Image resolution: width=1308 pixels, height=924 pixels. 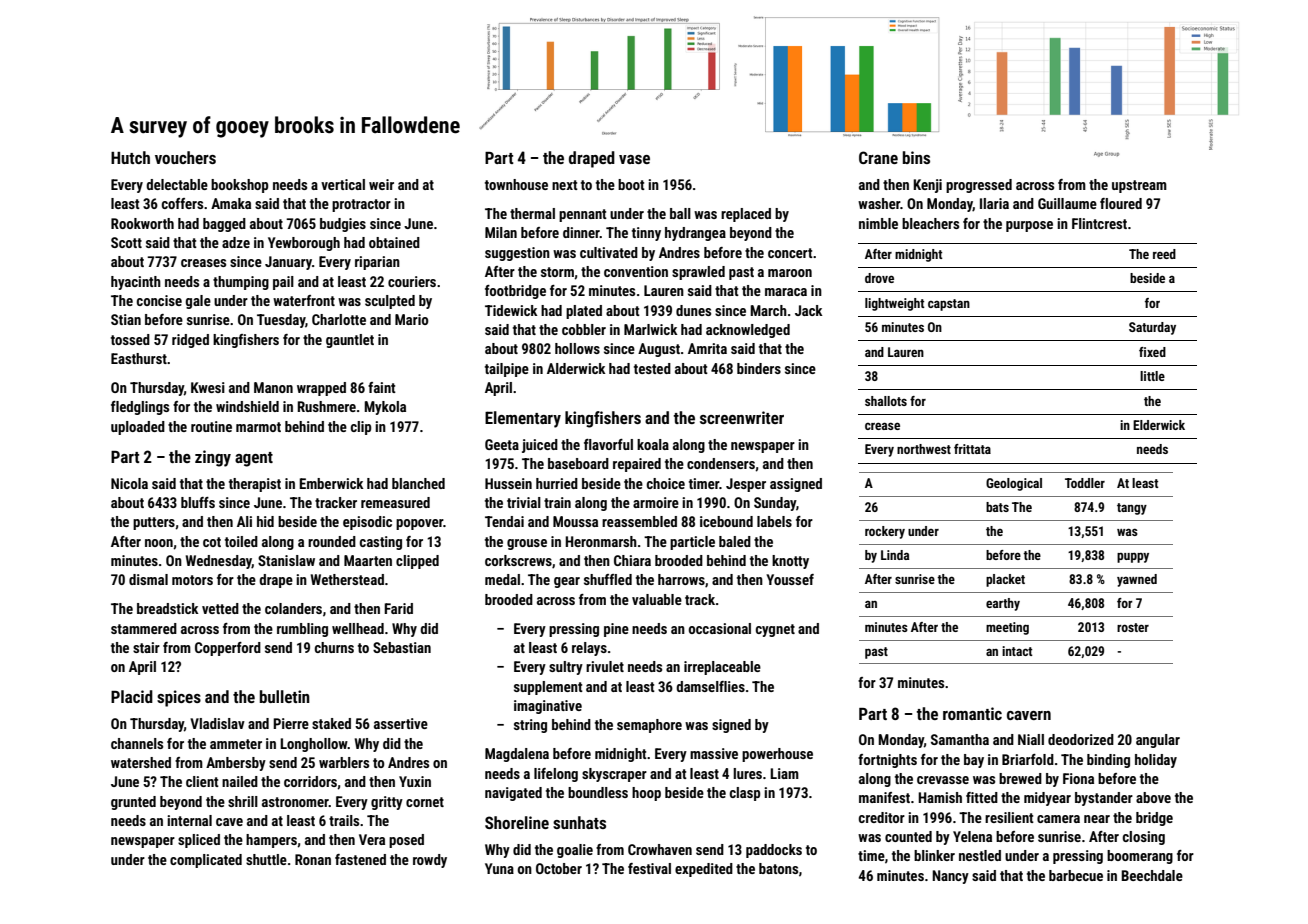 What do you see at coordinates (401, 723) in the image?
I see `assertive` at bounding box center [401, 723].
